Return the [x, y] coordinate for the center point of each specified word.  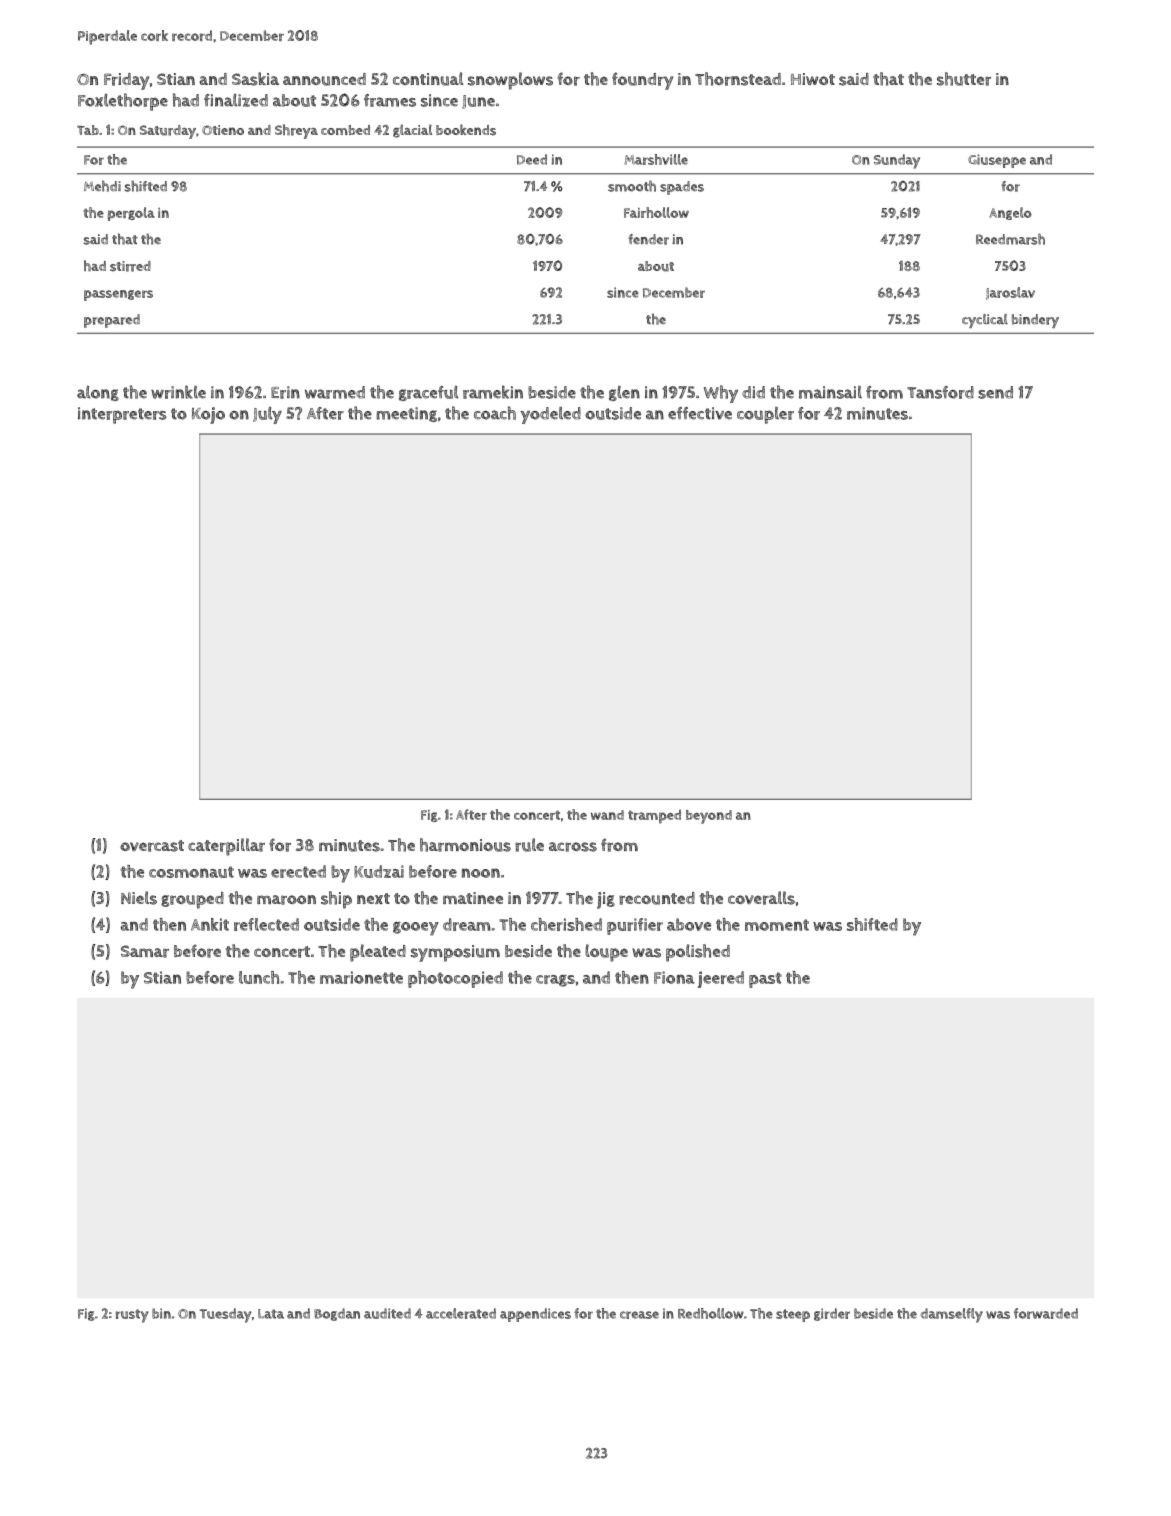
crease [639, 1315]
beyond [709, 817]
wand [607, 815]
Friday [126, 81]
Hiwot [813, 79]
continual [428, 79]
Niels [139, 898]
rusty [132, 1316]
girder [832, 1314]
